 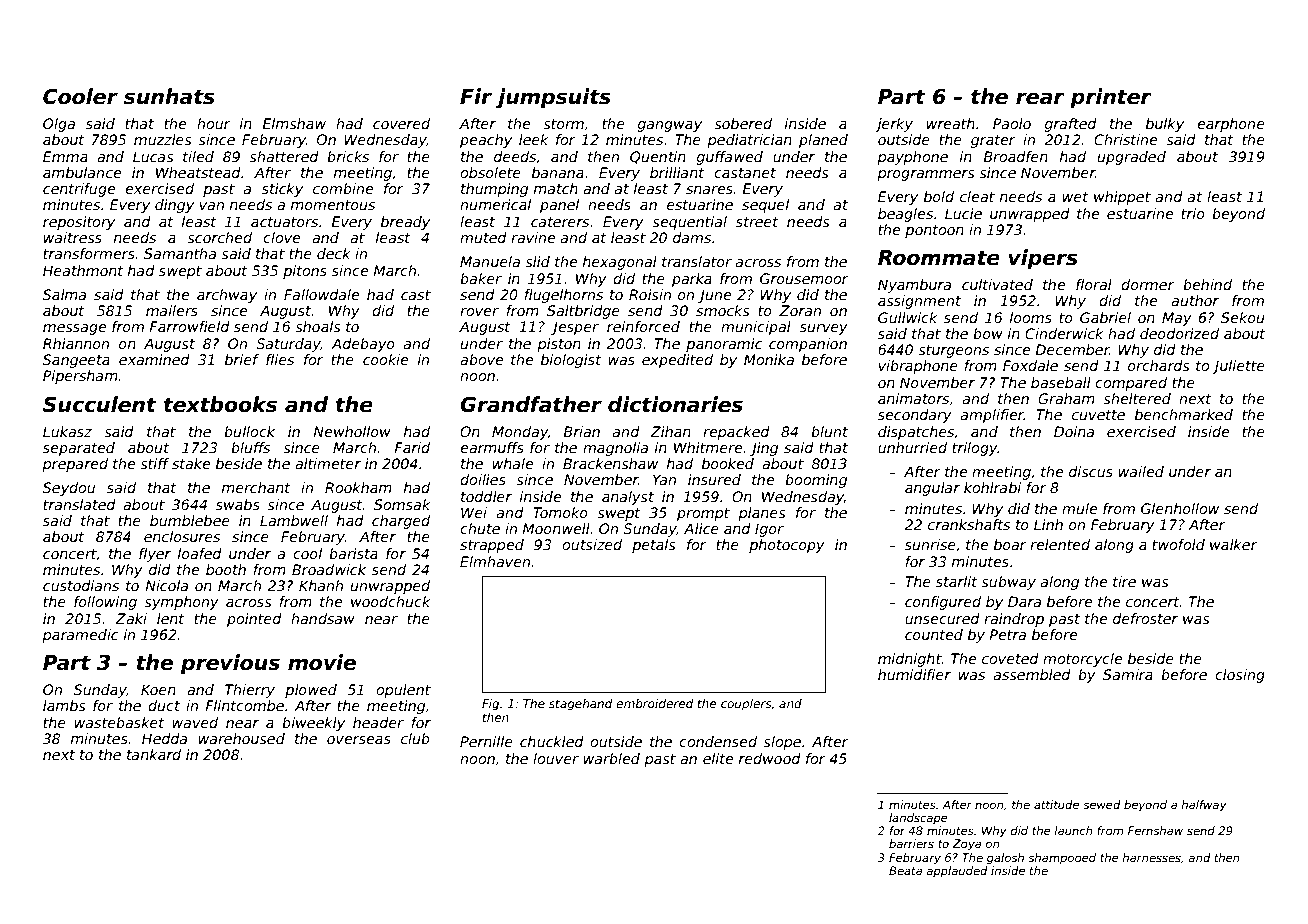 What do you see at coordinates (169, 96) in the screenshot?
I see `sunhats` at bounding box center [169, 96].
